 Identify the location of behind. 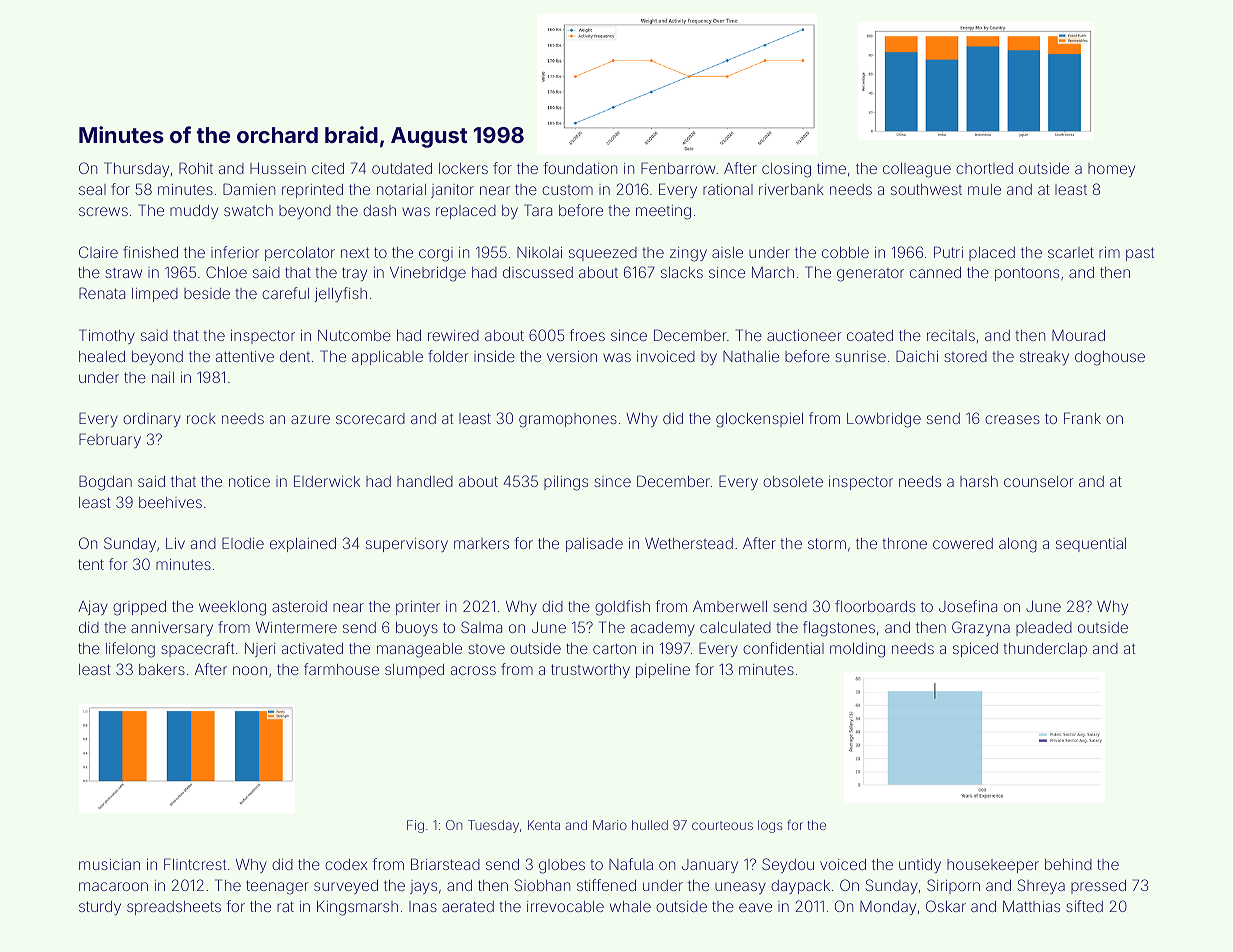
(1068, 864).
